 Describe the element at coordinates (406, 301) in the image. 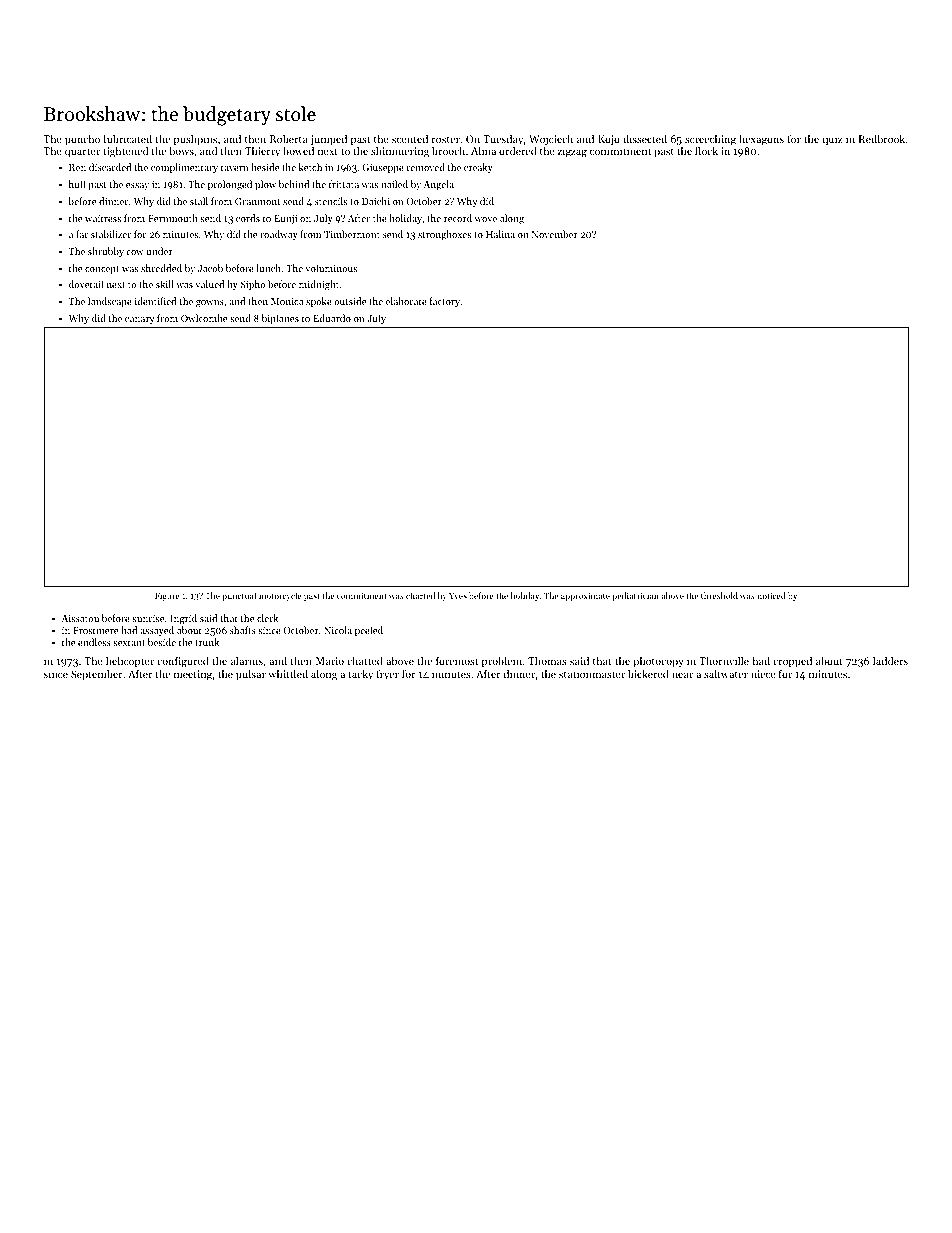

I see `elaborate` at that location.
